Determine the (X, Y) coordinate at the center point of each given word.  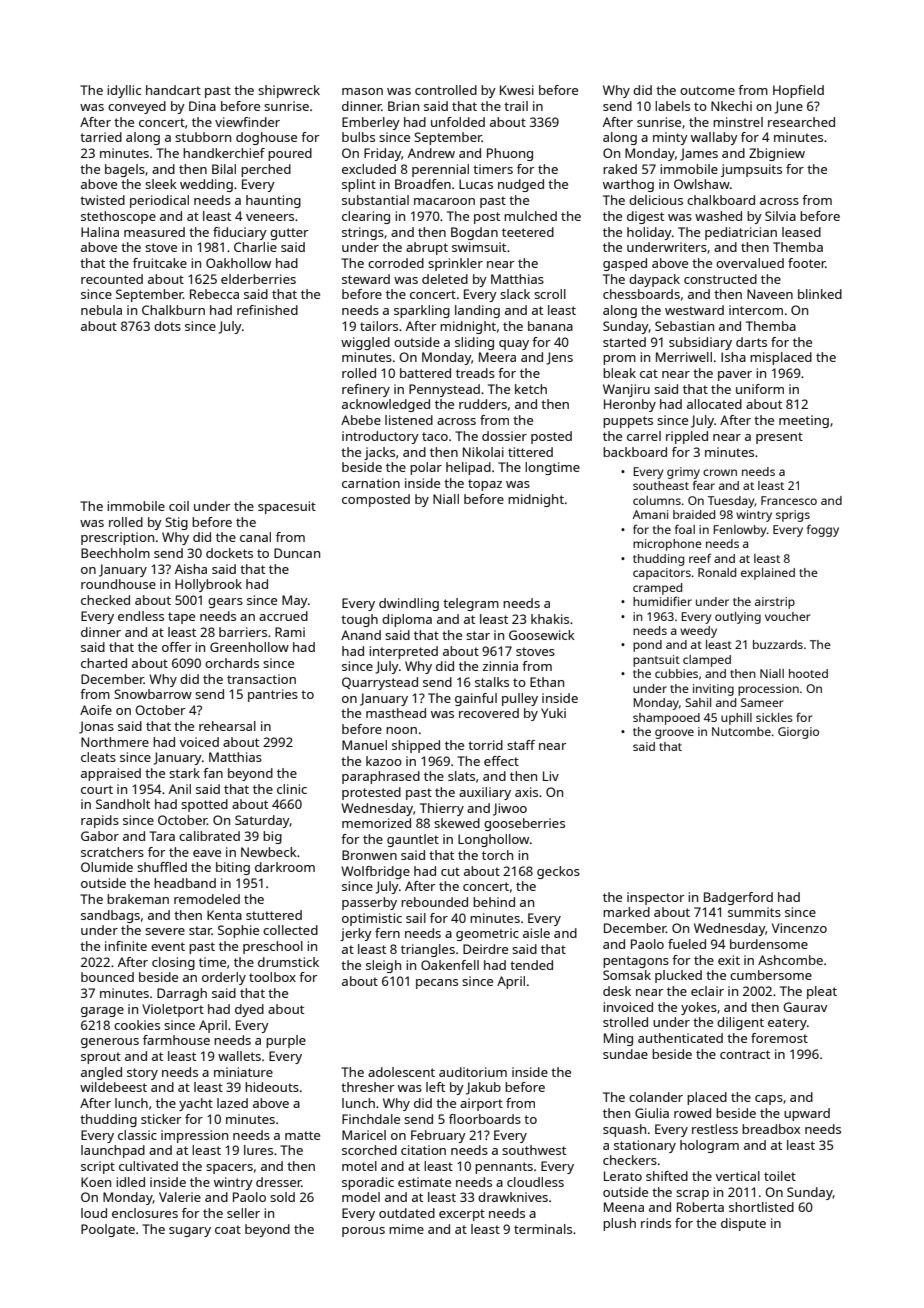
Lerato (623, 1176)
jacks (379, 453)
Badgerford (738, 898)
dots (167, 326)
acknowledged (386, 405)
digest (645, 217)
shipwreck (289, 91)
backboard (635, 452)
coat (228, 1229)
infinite (126, 946)
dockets (229, 553)
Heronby (630, 405)
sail (416, 918)
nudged (521, 185)
